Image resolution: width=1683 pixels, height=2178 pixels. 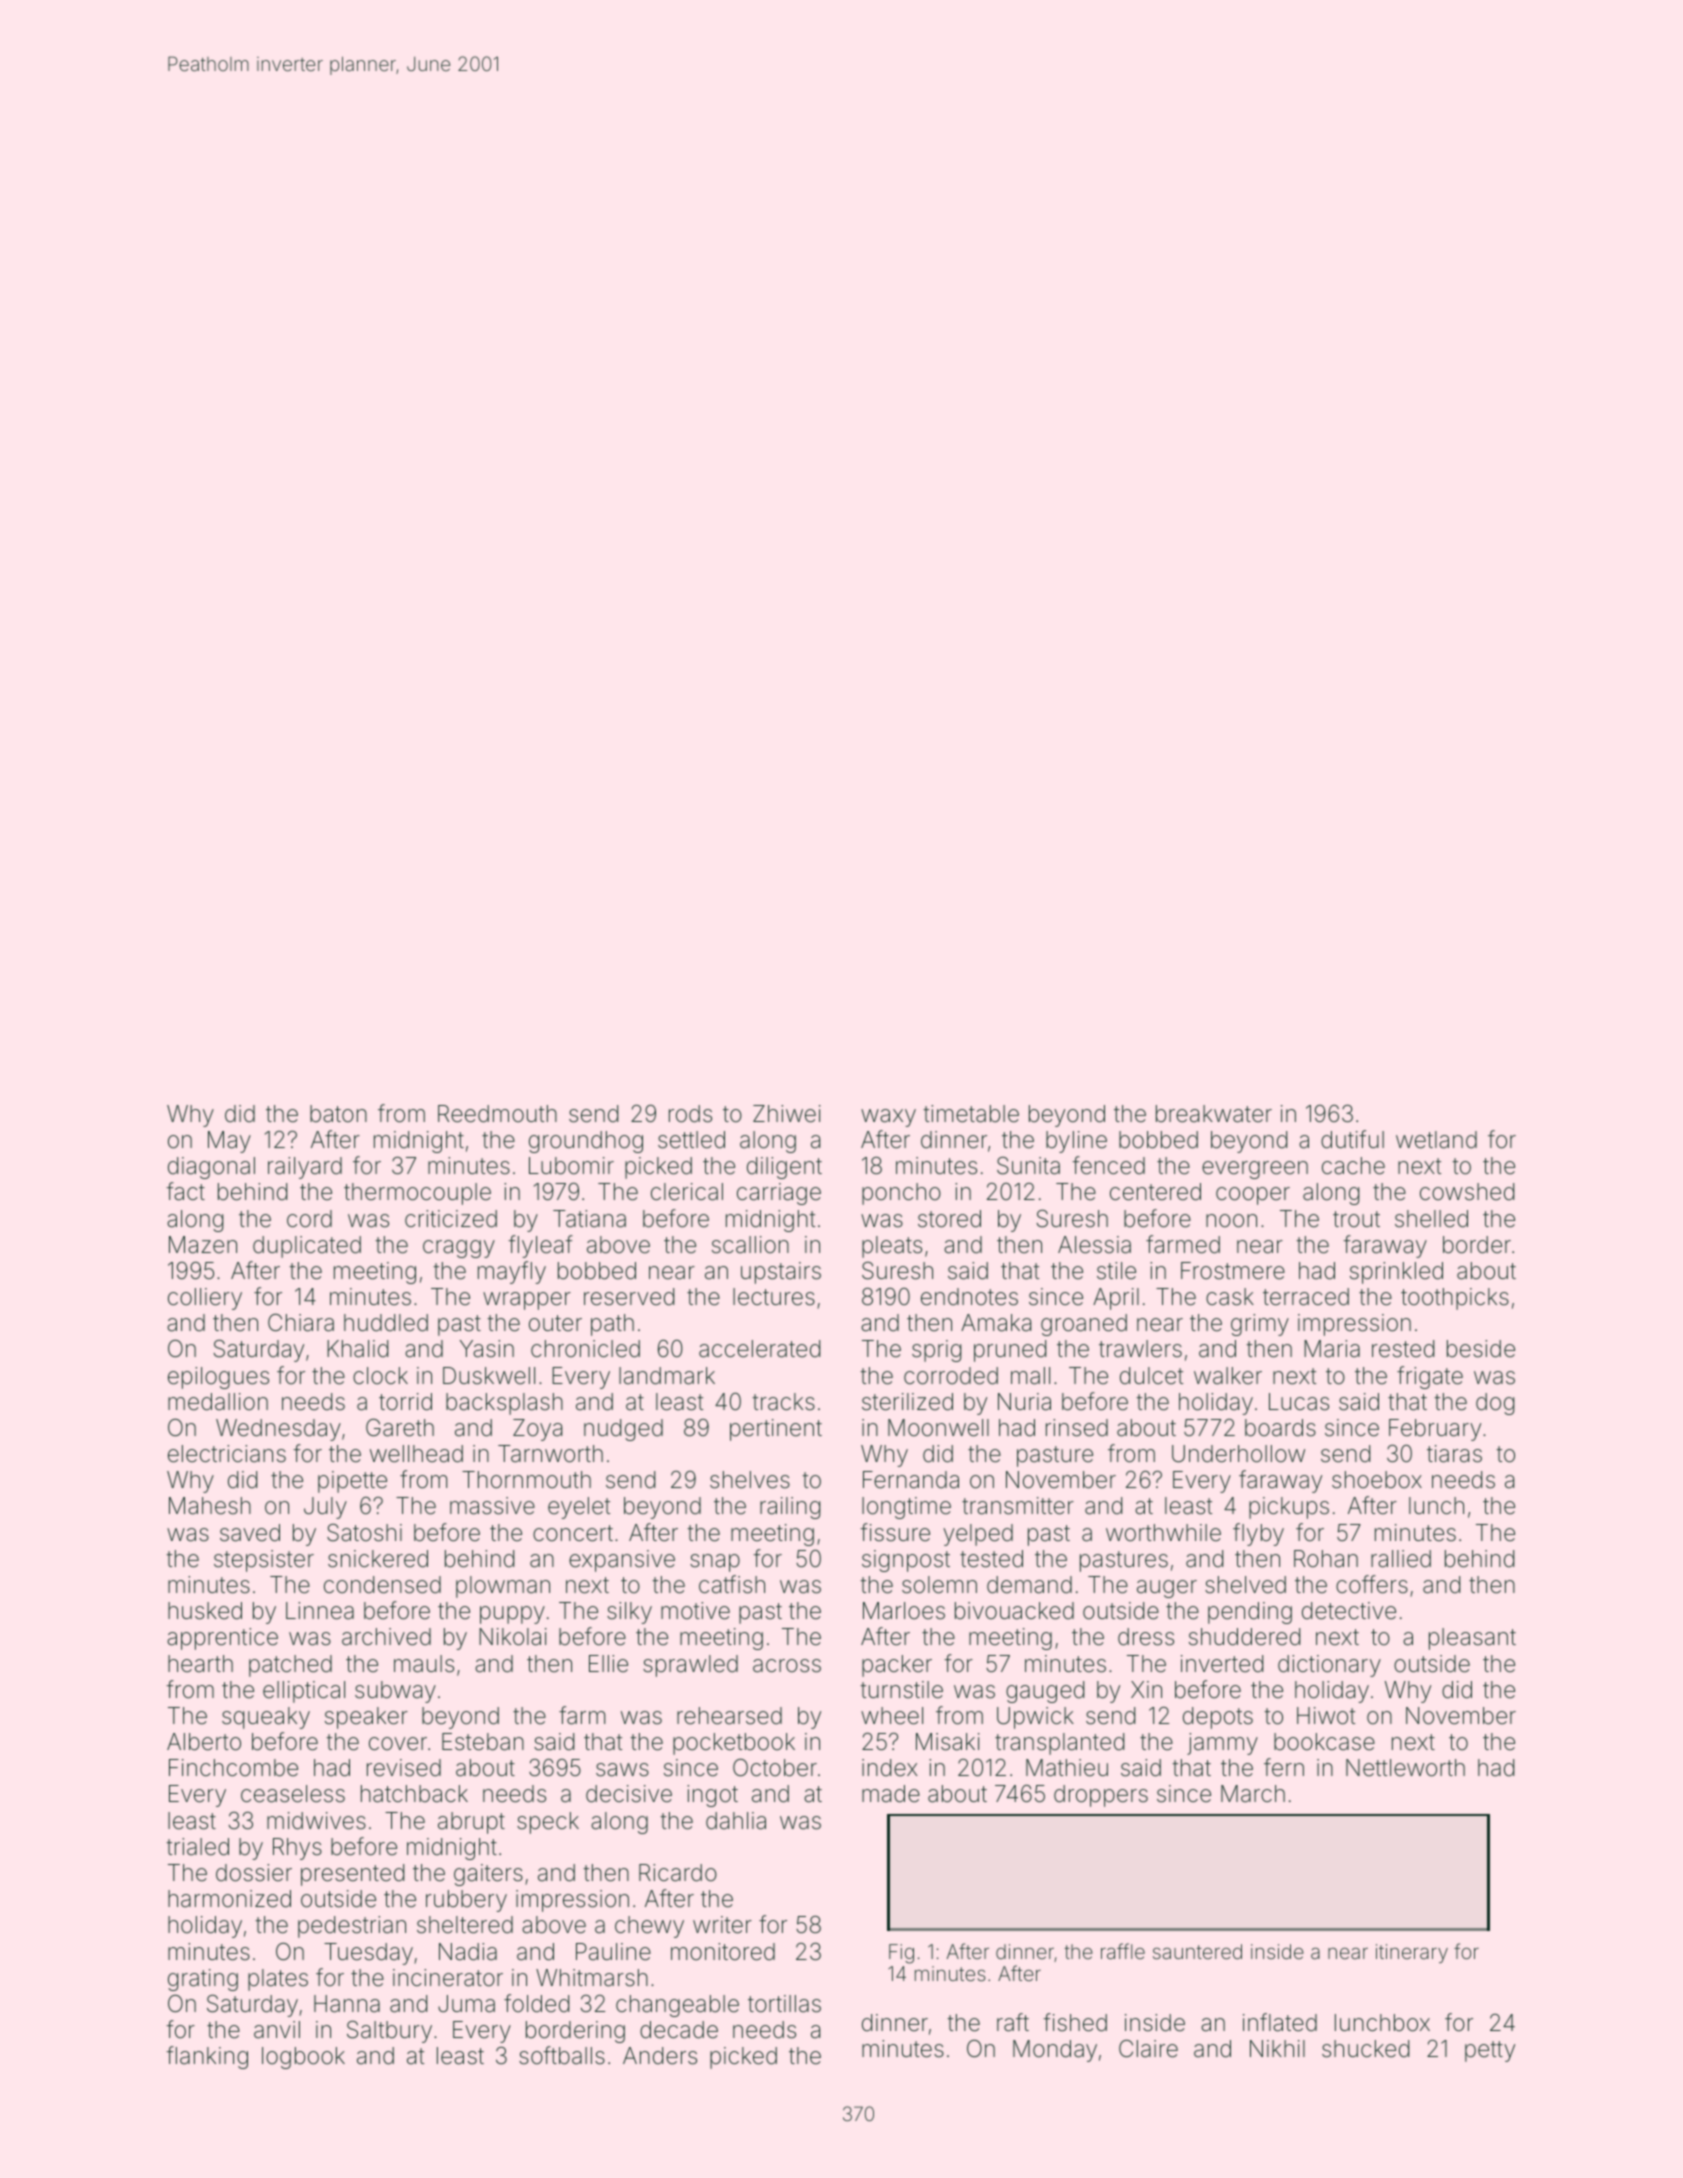 I want to click on tortillas, so click(x=784, y=2004).
